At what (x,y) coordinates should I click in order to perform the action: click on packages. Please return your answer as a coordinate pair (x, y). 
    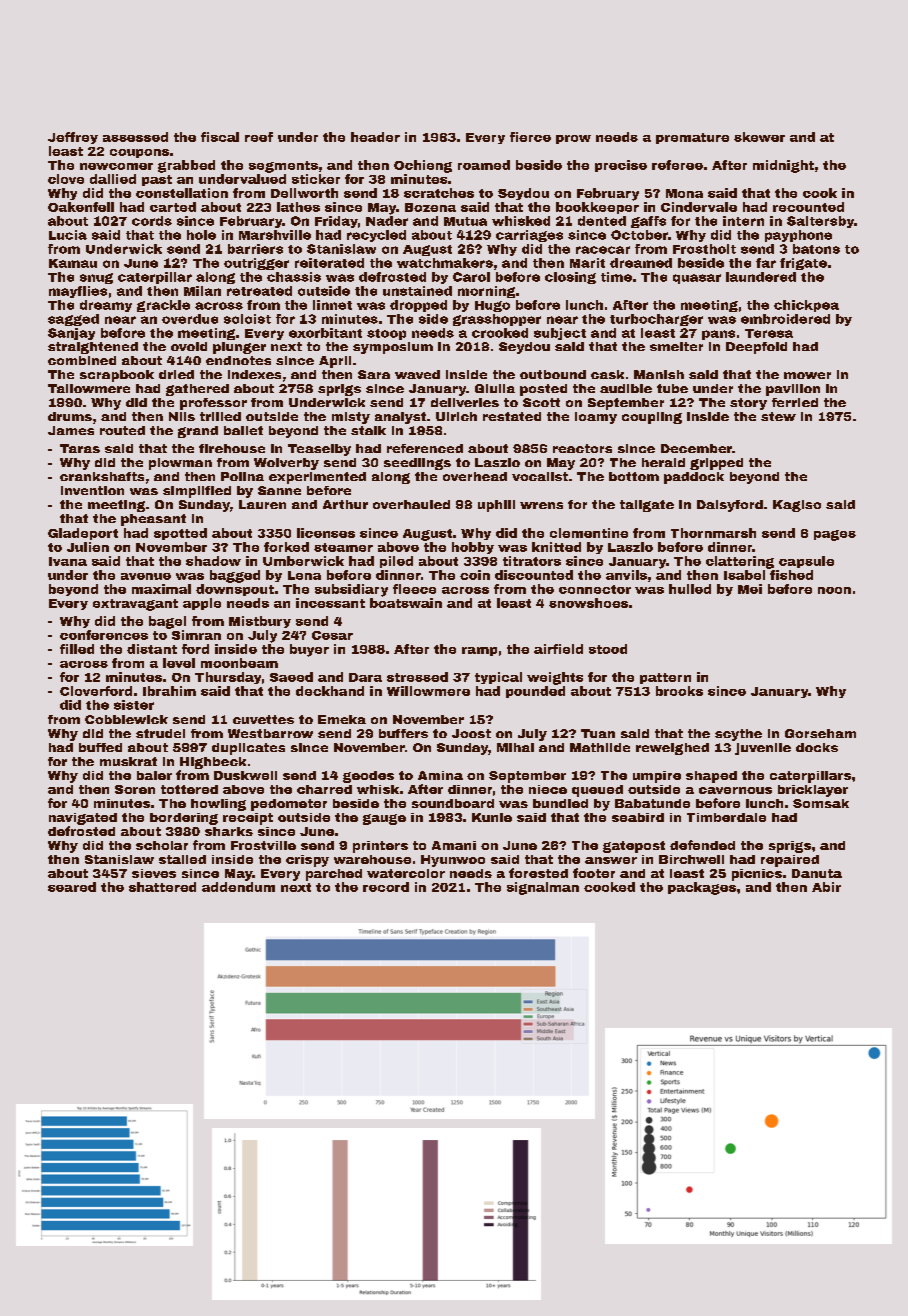
    Looking at the image, I should click on (702, 888).
